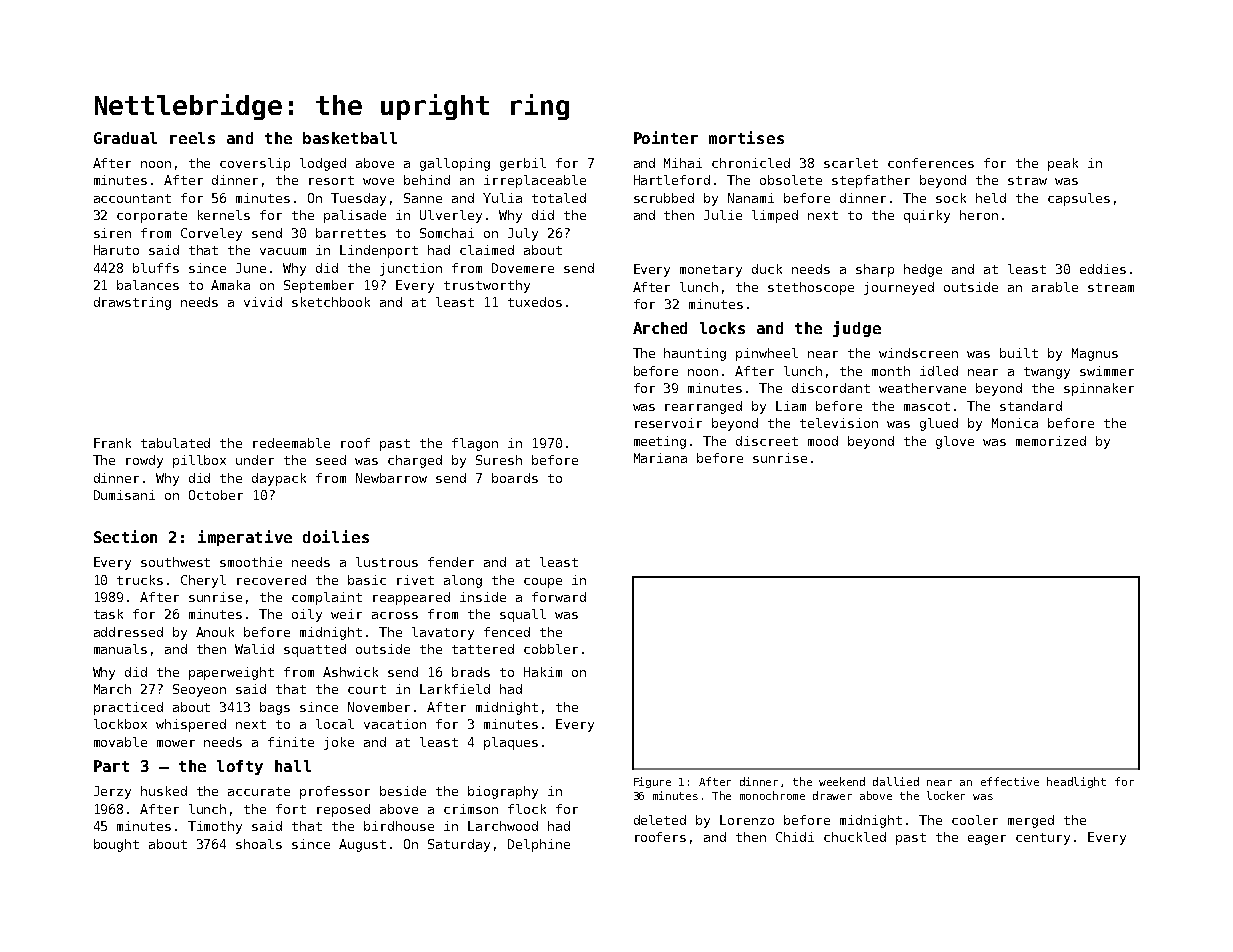  What do you see at coordinates (230, 285) in the page?
I see `Amaka` at bounding box center [230, 285].
